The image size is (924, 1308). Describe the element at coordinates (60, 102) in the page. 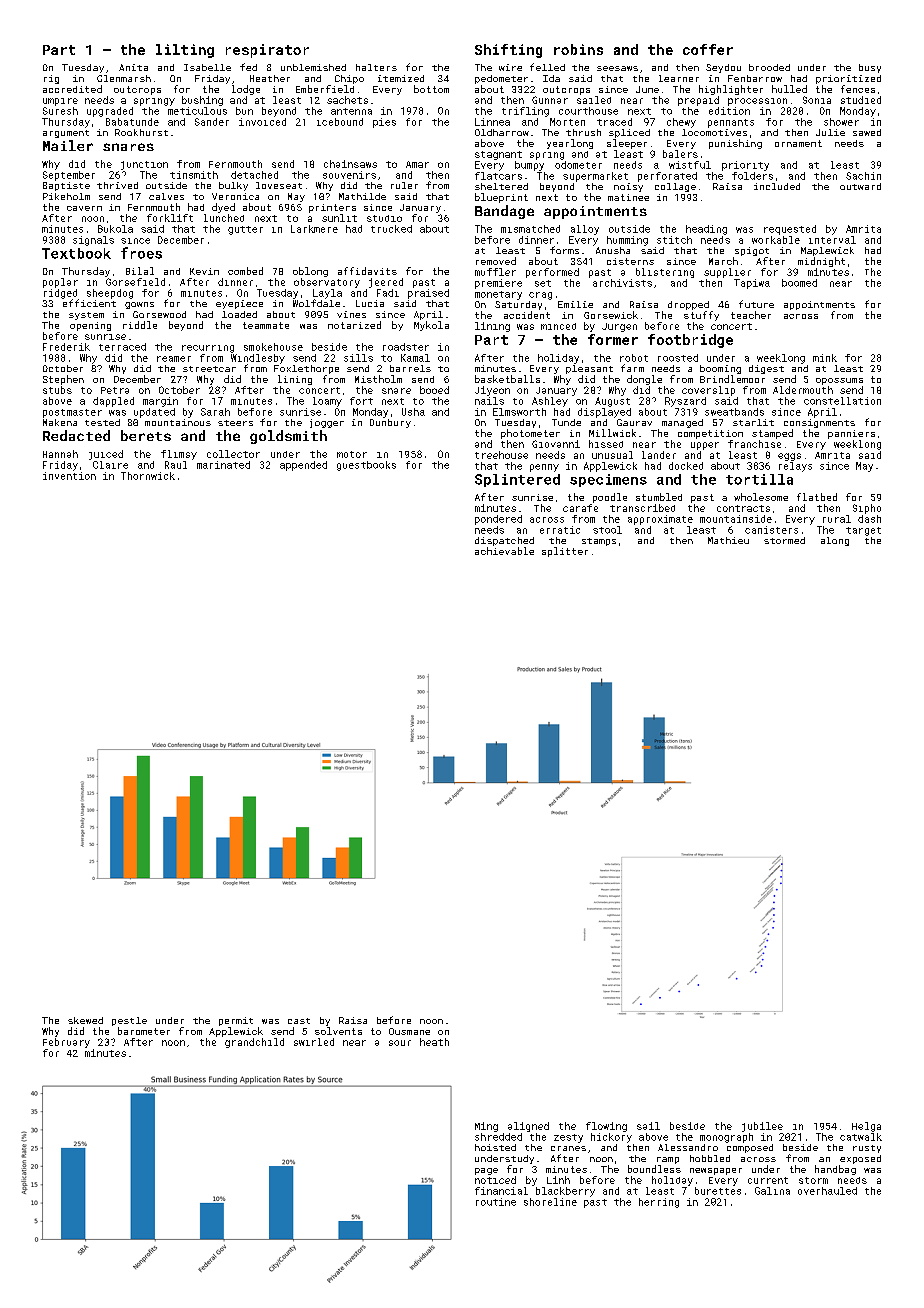

I see `umpire` at that location.
